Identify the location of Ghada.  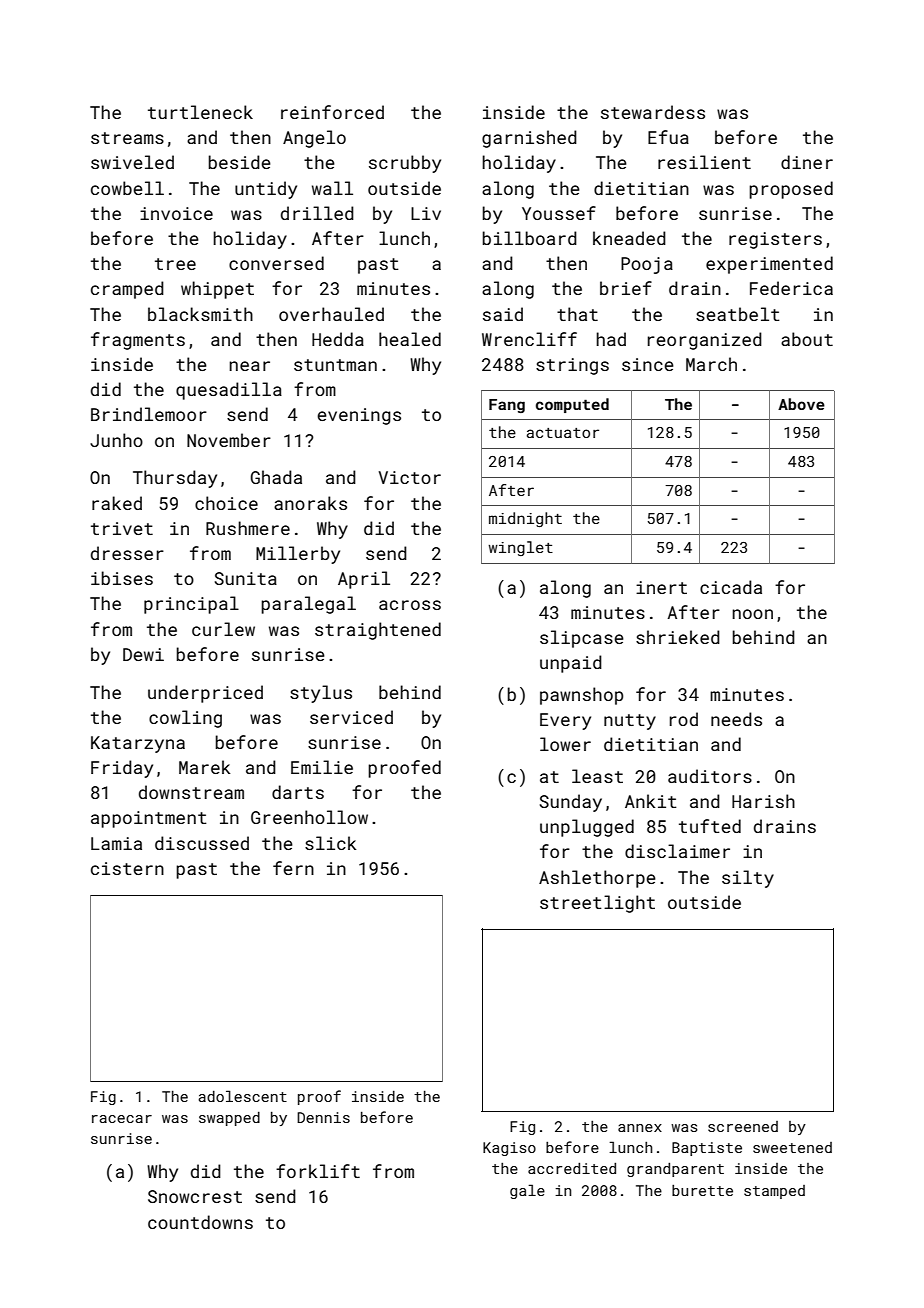
(276, 477).
